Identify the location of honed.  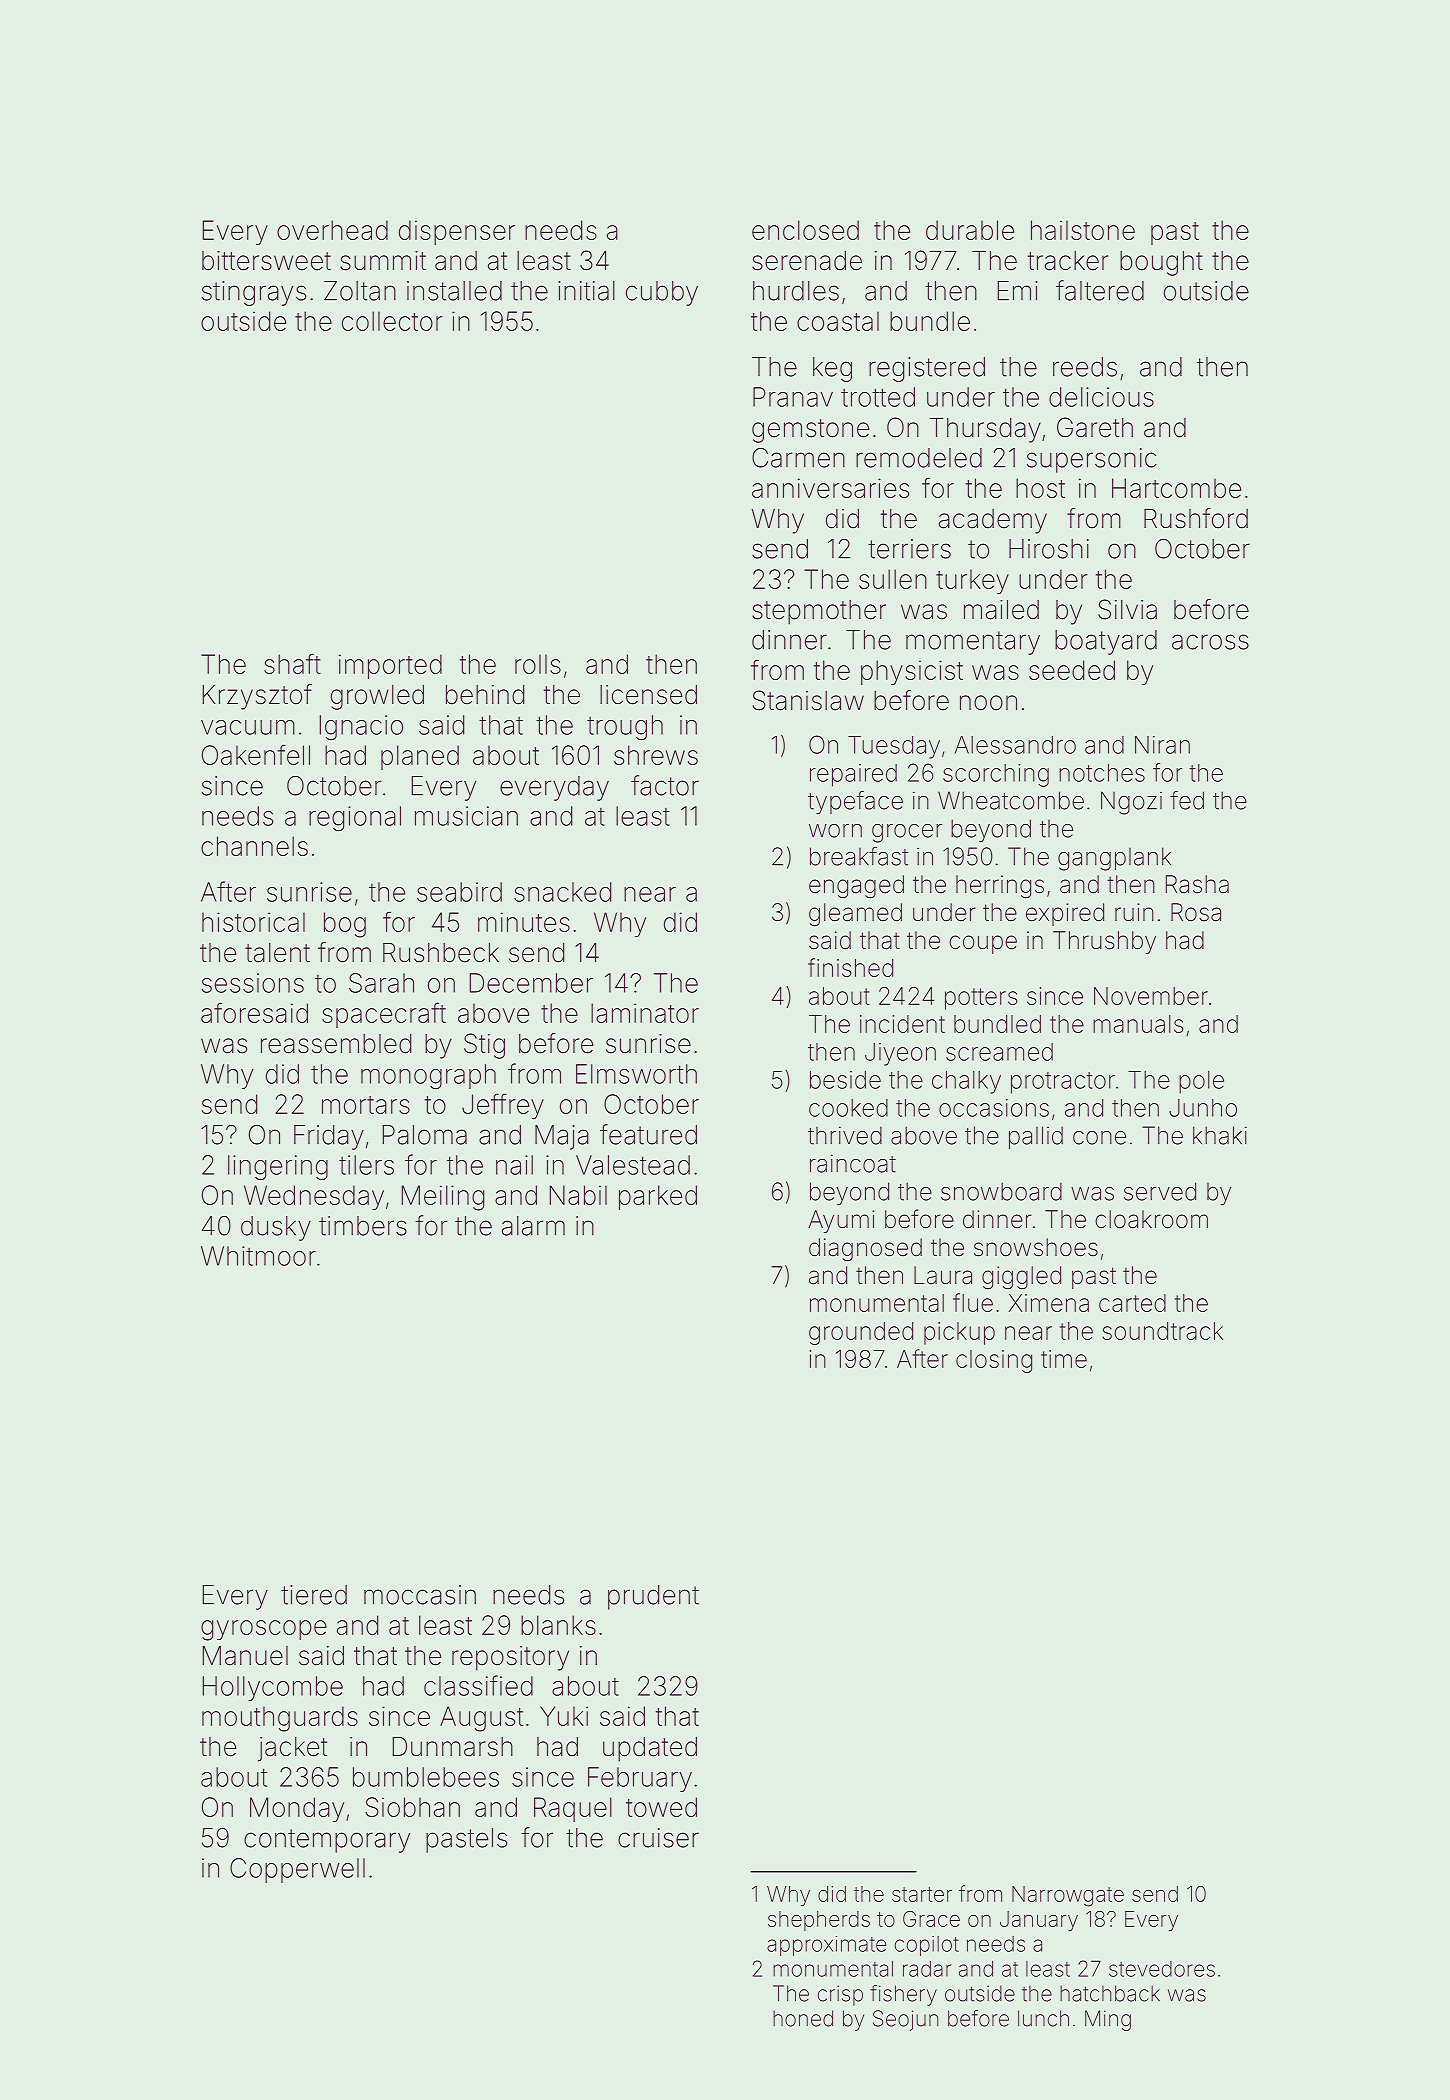
(803, 2018).
